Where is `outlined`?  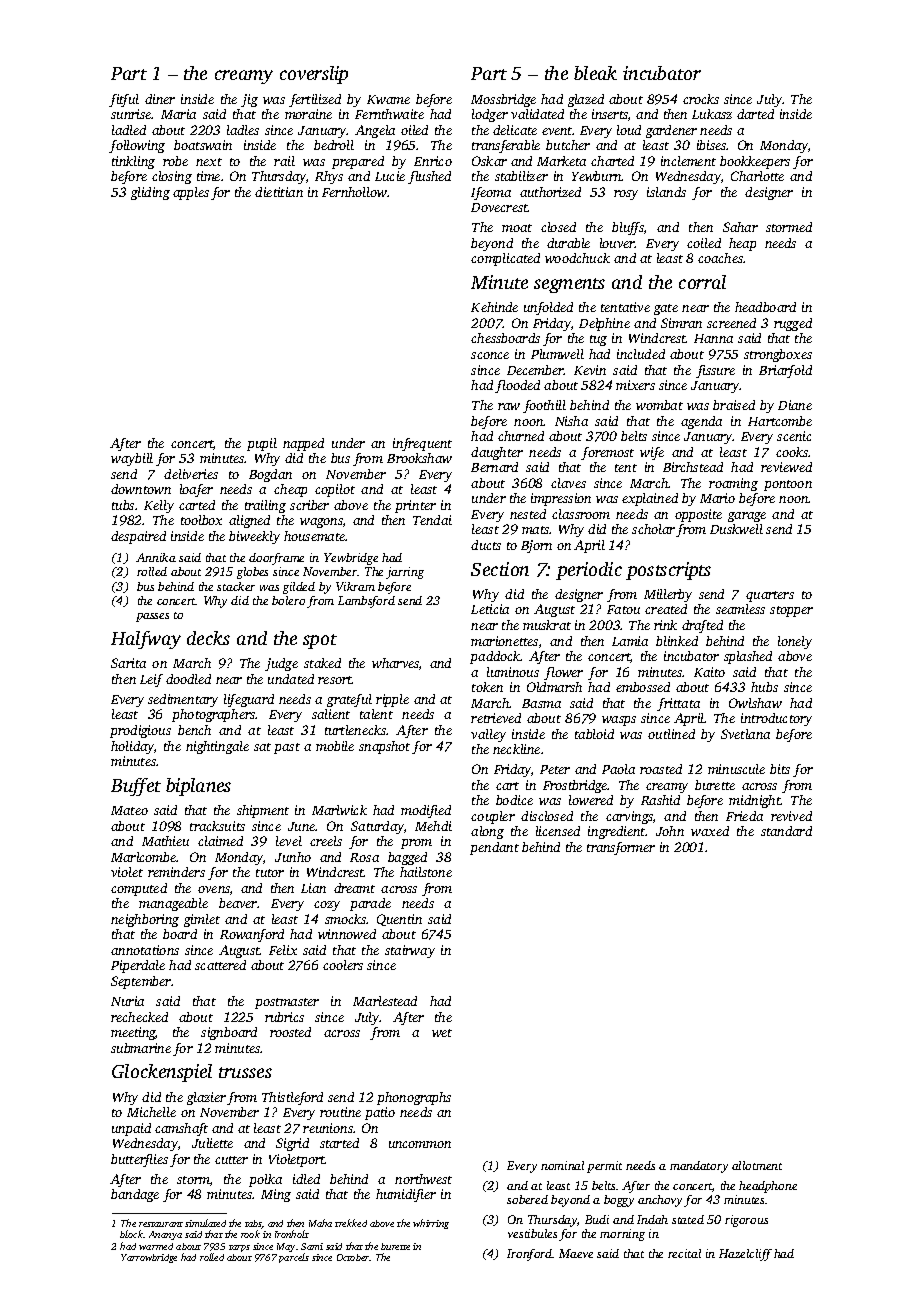 outlined is located at coordinates (671, 734).
